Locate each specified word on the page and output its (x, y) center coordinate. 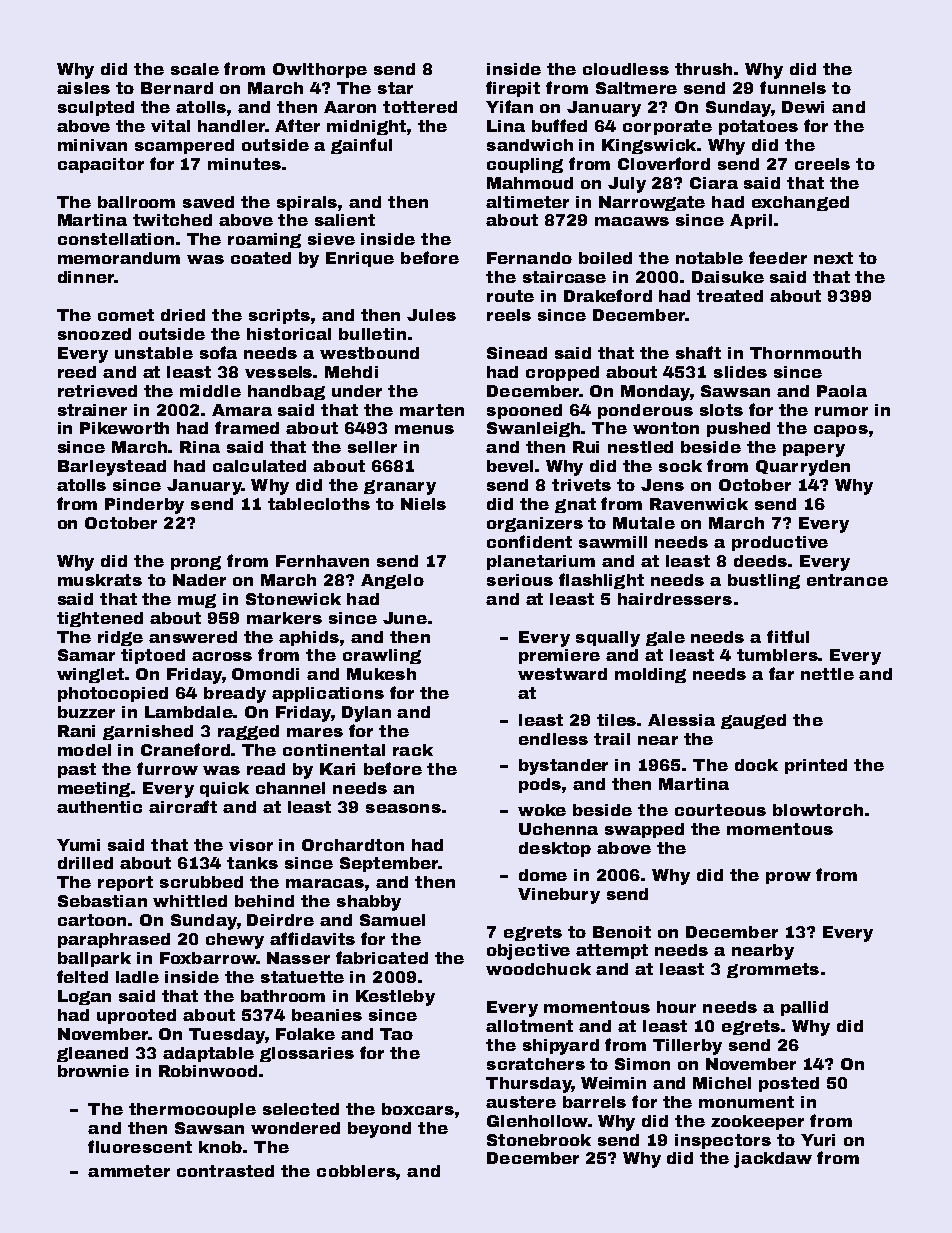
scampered (184, 146)
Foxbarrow (208, 958)
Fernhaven (322, 561)
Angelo (392, 581)
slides (740, 372)
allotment (529, 1026)
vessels (279, 372)
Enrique (360, 259)
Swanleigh (533, 429)
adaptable (208, 1054)
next (833, 258)
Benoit (622, 932)
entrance (847, 580)
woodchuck (538, 969)
